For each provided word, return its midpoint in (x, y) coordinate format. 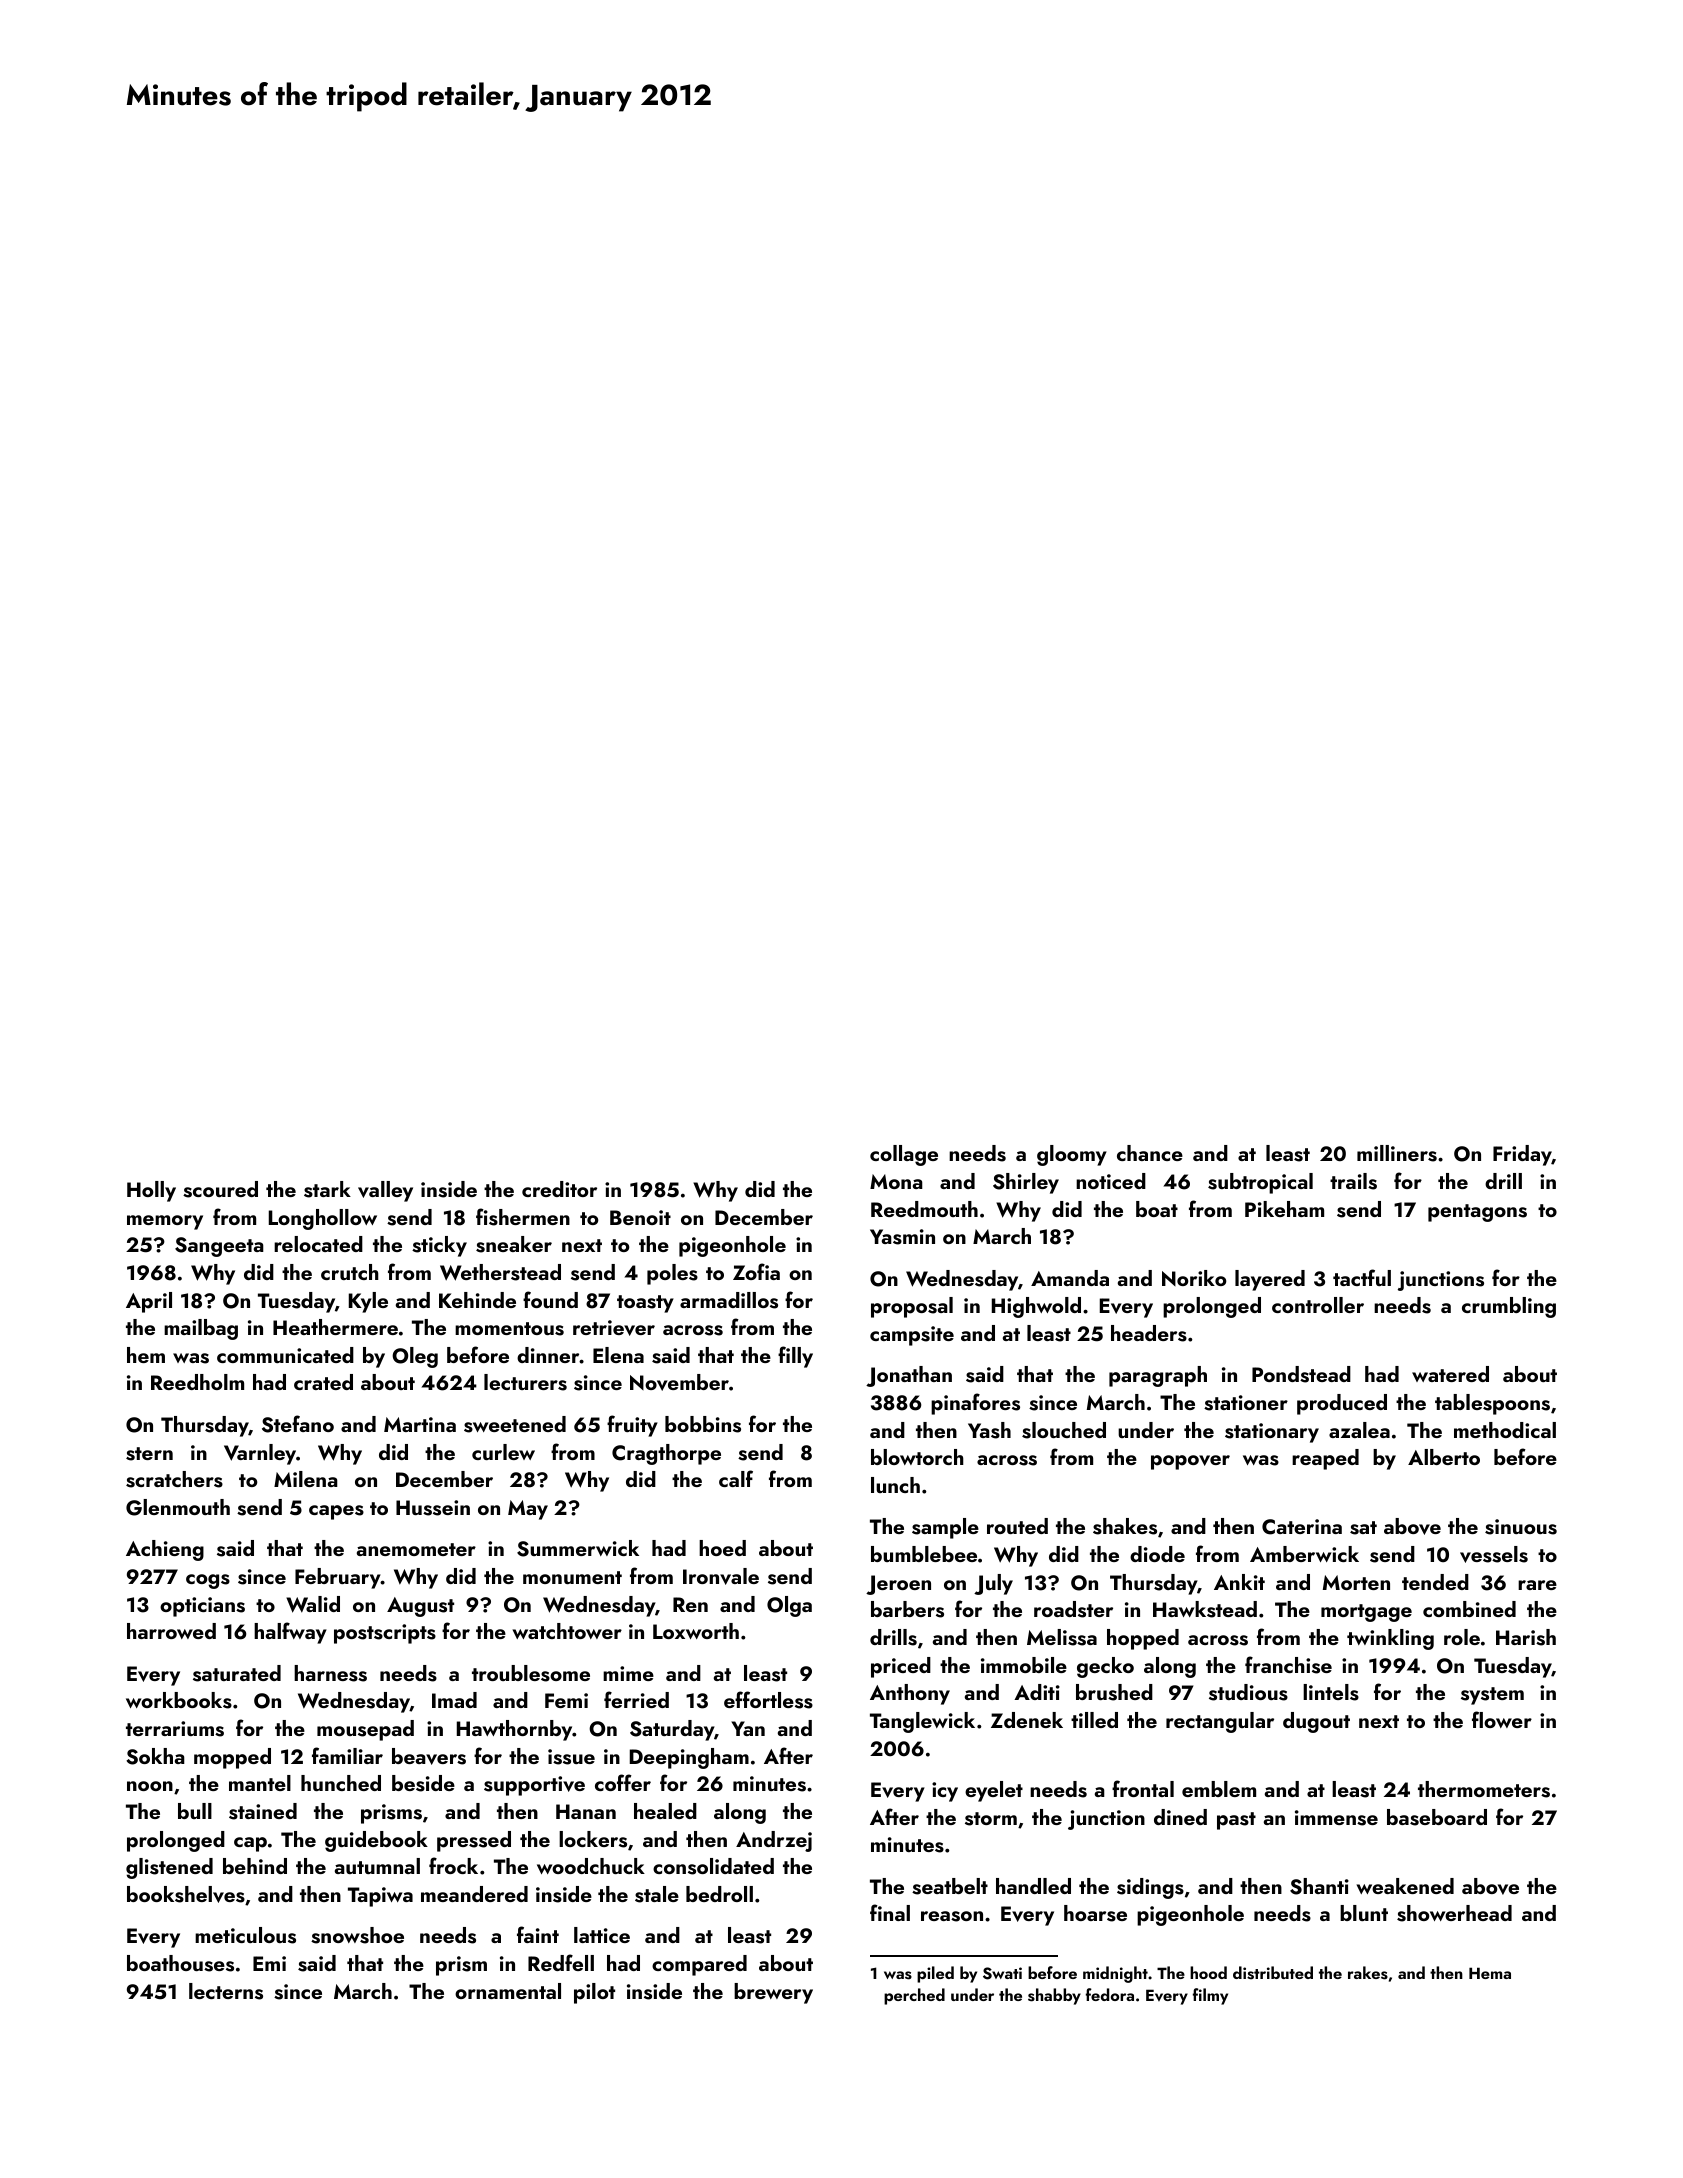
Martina (420, 1424)
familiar (347, 1755)
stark (327, 1189)
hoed (722, 1548)
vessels (1494, 1554)
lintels (1331, 1692)
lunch (895, 1485)
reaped (1325, 1459)
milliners (1397, 1153)
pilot (594, 1993)
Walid (313, 1604)
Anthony (910, 1694)
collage (904, 1155)
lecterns (226, 1991)
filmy (1210, 1996)
